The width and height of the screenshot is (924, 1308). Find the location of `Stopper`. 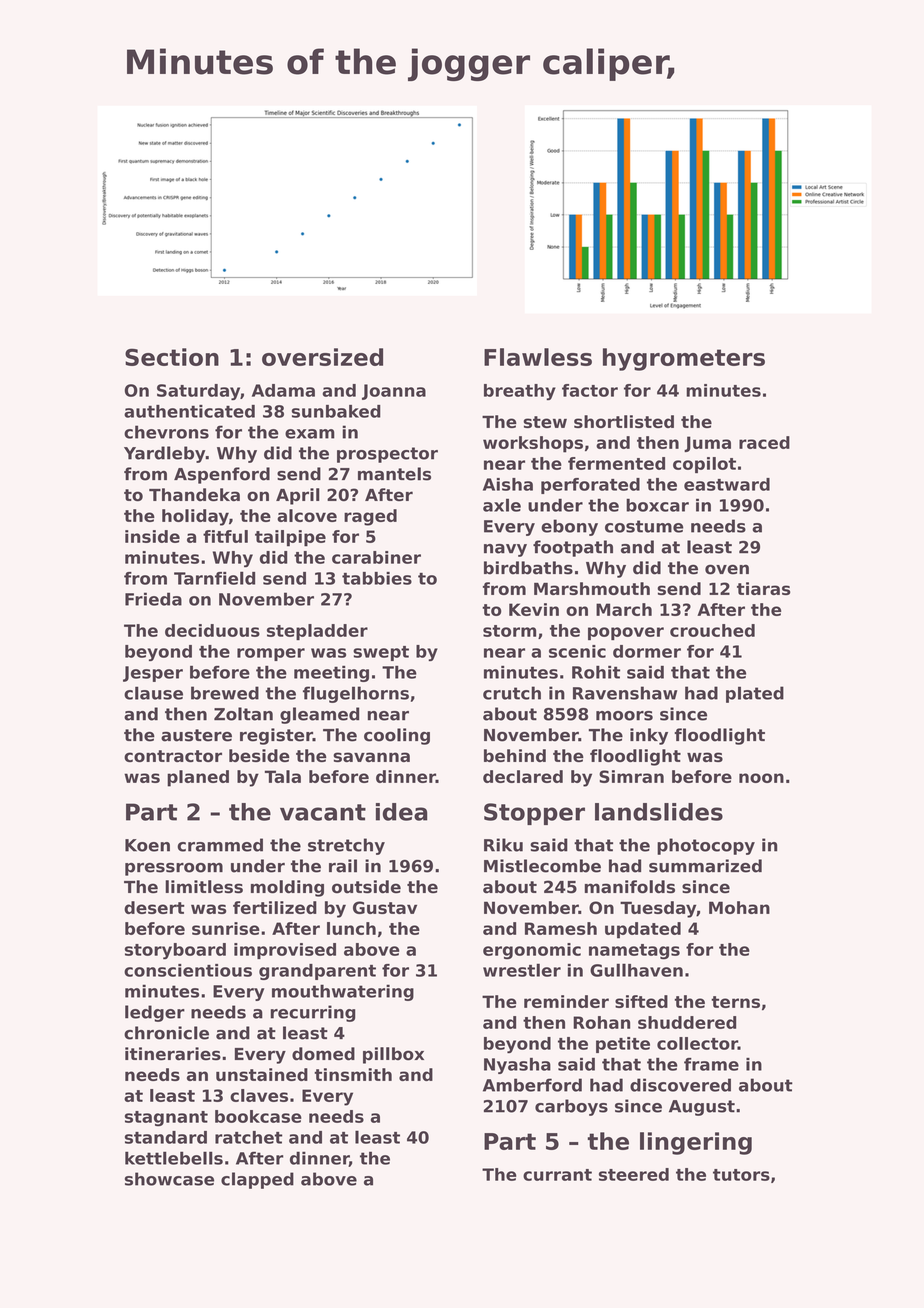

Stopper is located at coordinates (534, 814).
